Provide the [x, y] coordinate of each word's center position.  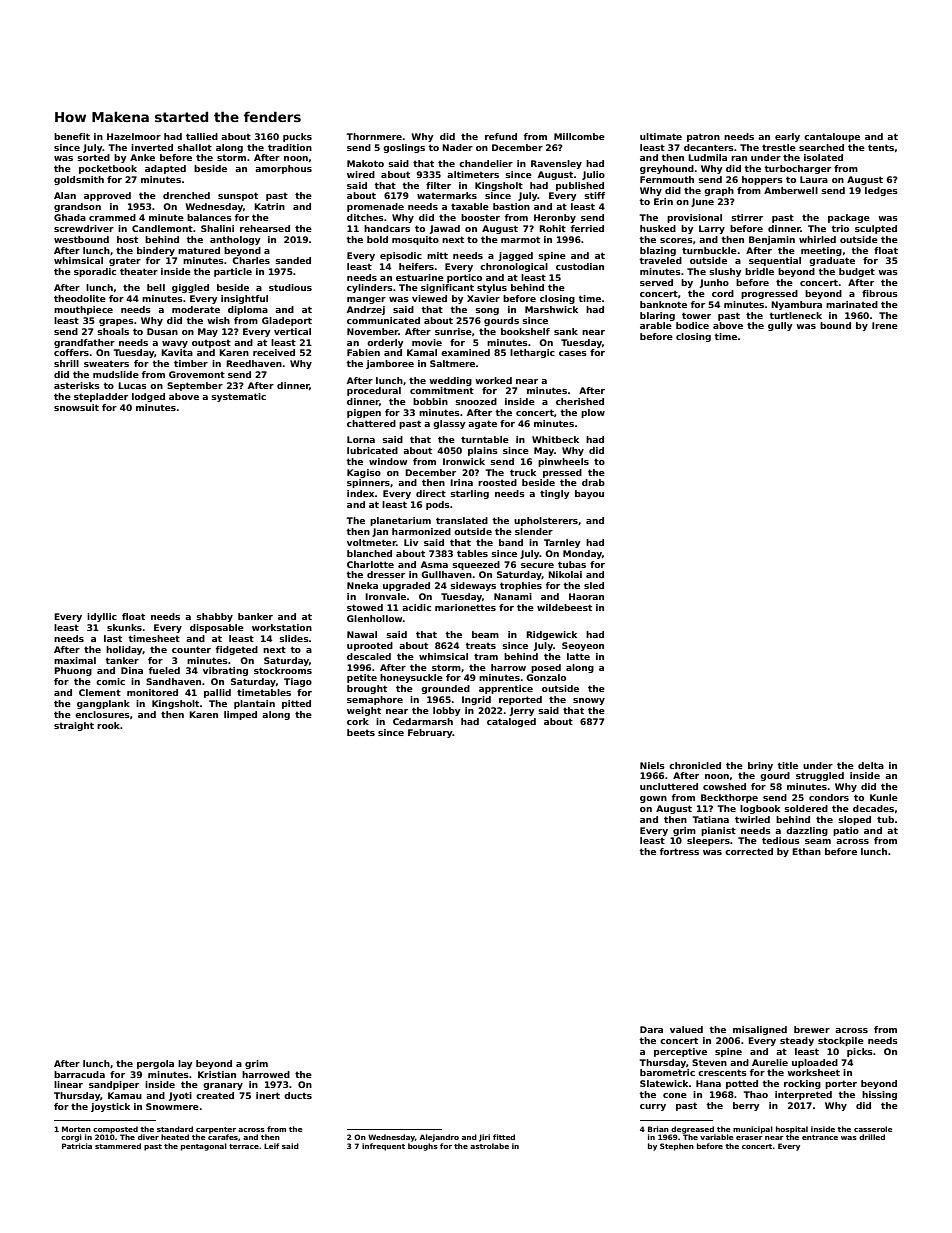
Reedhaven [254, 363]
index [360, 493]
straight [74, 726]
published [580, 186]
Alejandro [439, 1138]
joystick [110, 1107]
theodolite [80, 298]
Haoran [586, 596]
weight [364, 711]
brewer [812, 1029]
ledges [881, 191]
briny [760, 766]
